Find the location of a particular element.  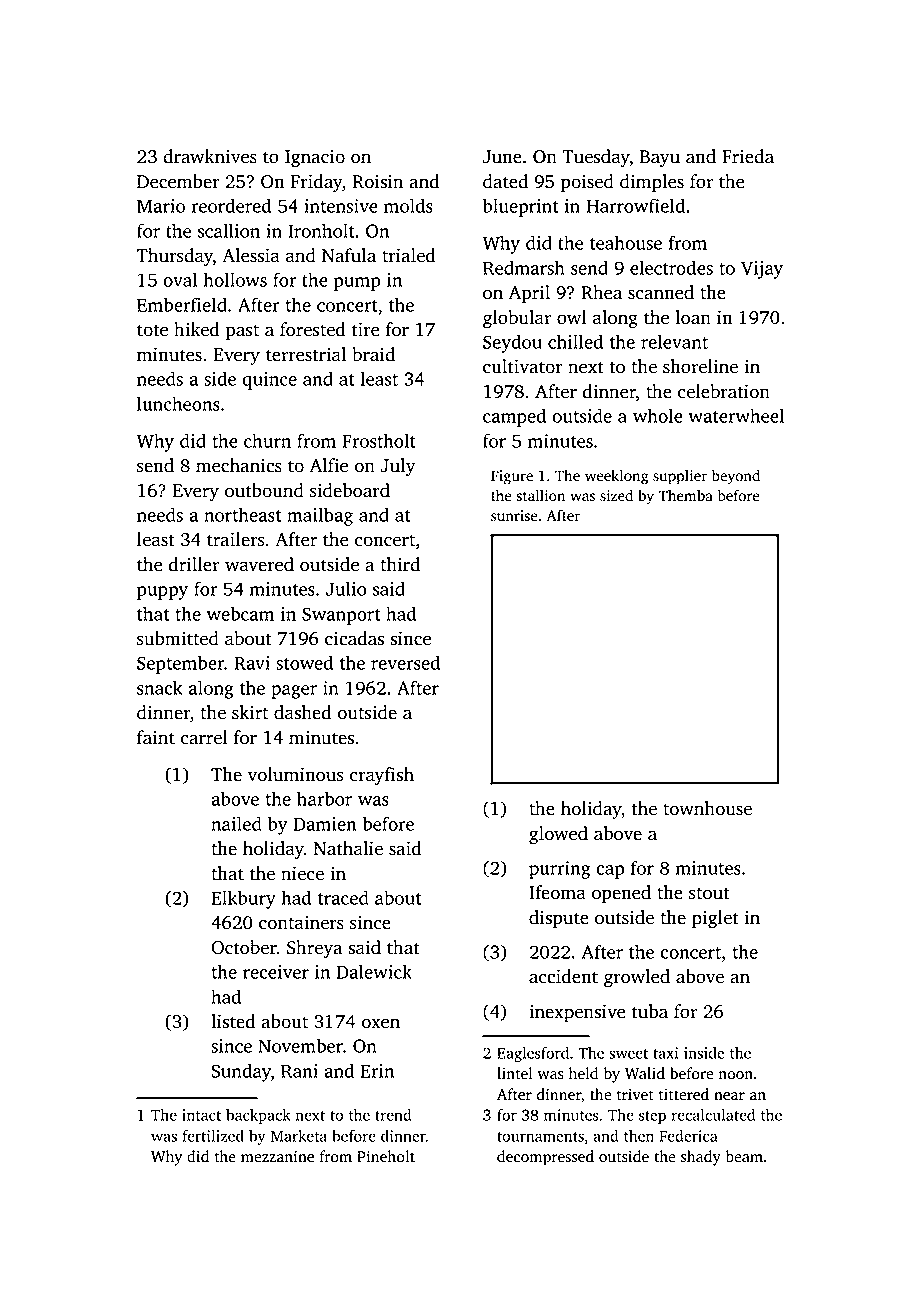

mezzanine is located at coordinates (277, 1157).
